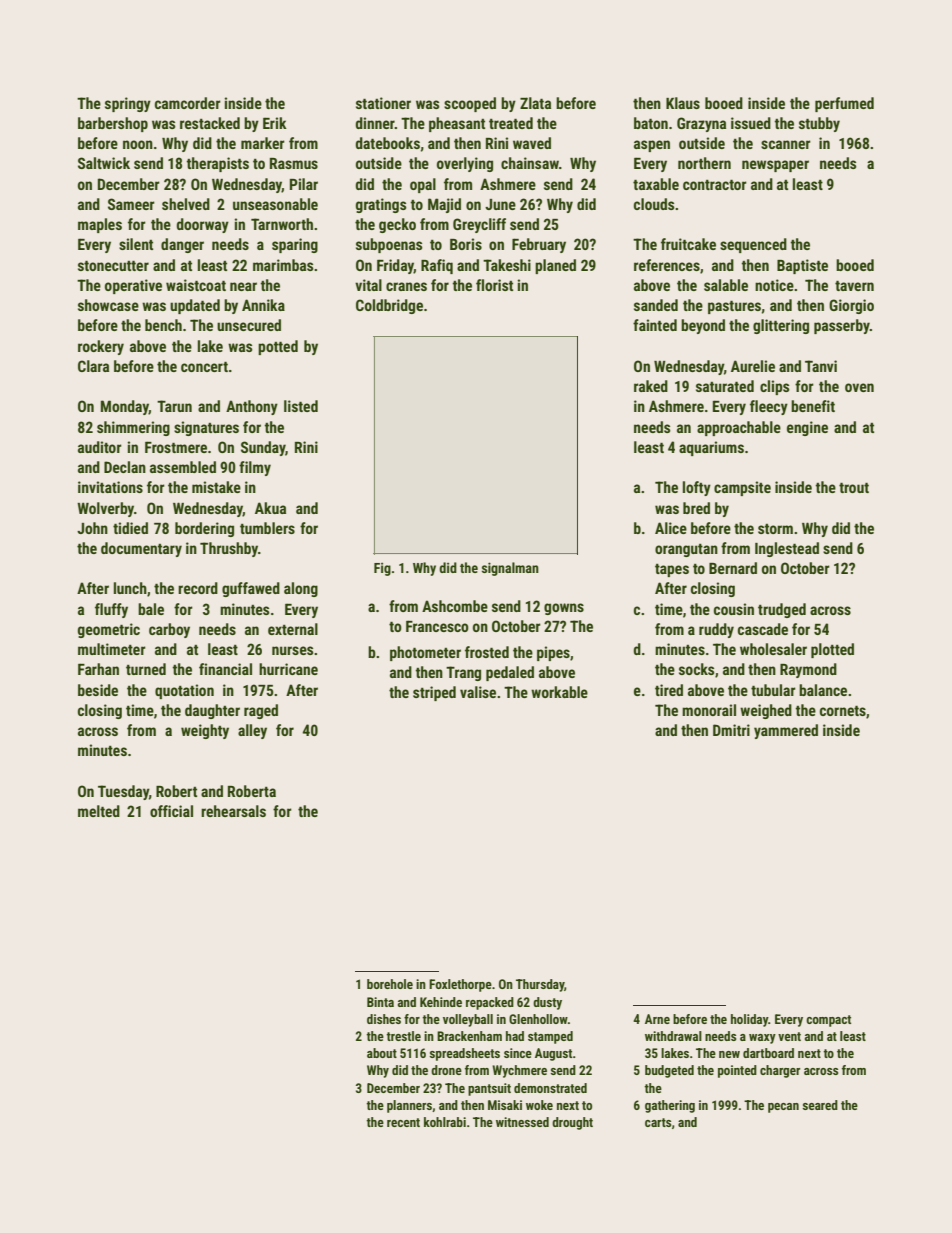 The image size is (952, 1233). What do you see at coordinates (807, 428) in the screenshot?
I see `engine` at bounding box center [807, 428].
